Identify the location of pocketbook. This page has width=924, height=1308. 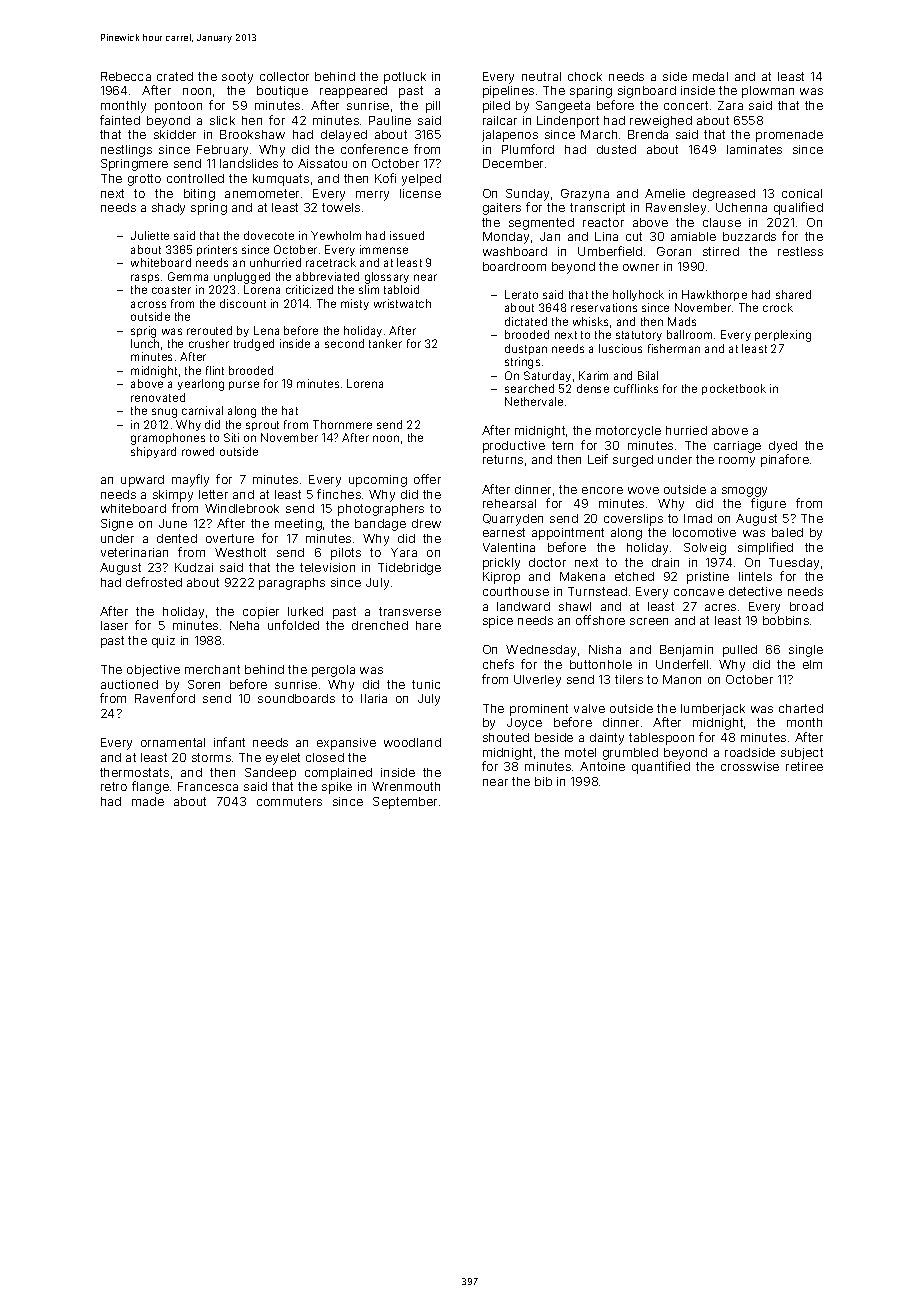
(734, 389).
